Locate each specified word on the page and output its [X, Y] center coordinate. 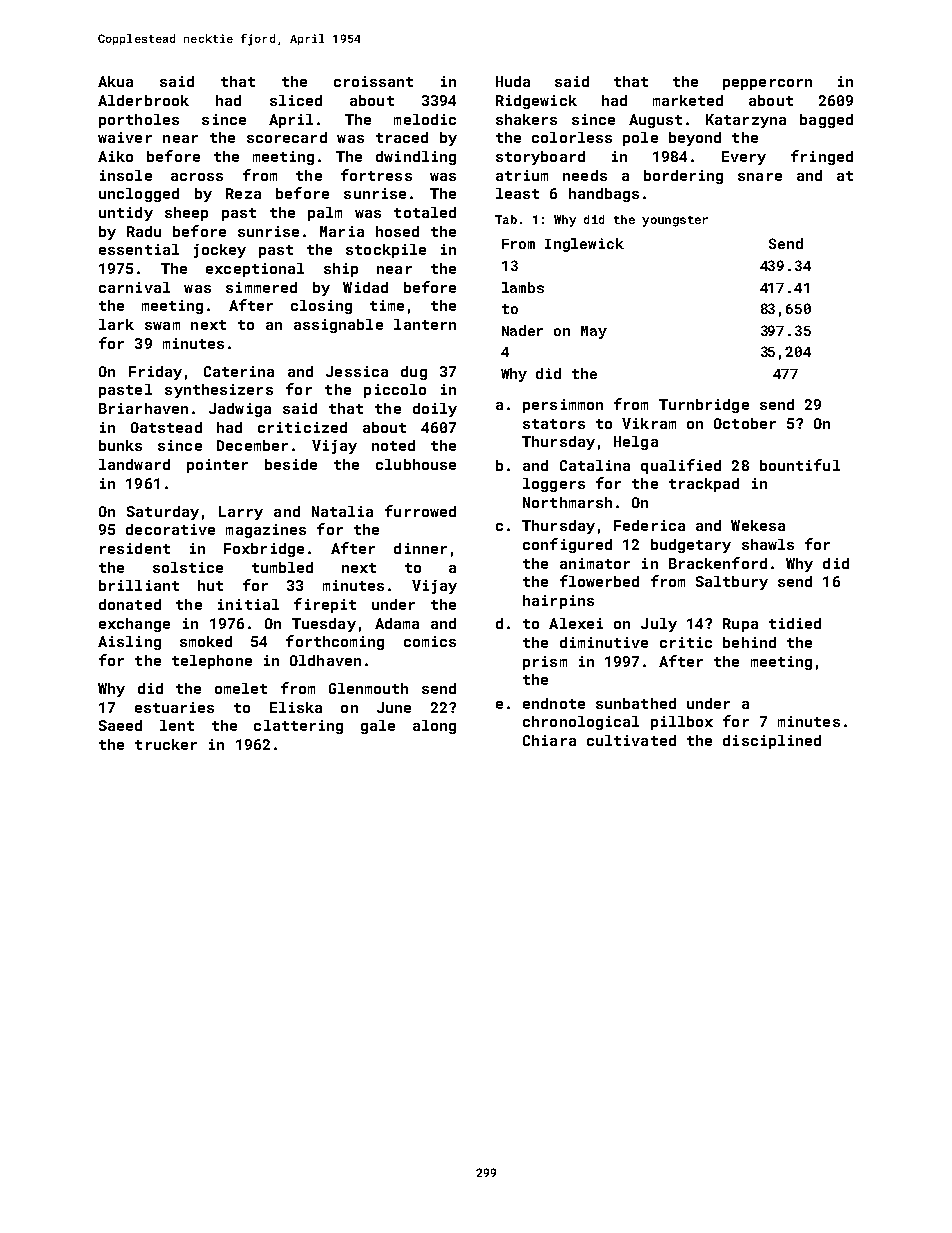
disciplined [772, 742]
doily [435, 410]
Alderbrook [143, 100]
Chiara [549, 740]
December [252, 445]
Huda [513, 81]
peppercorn [767, 84]
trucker [166, 744]
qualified [681, 466]
